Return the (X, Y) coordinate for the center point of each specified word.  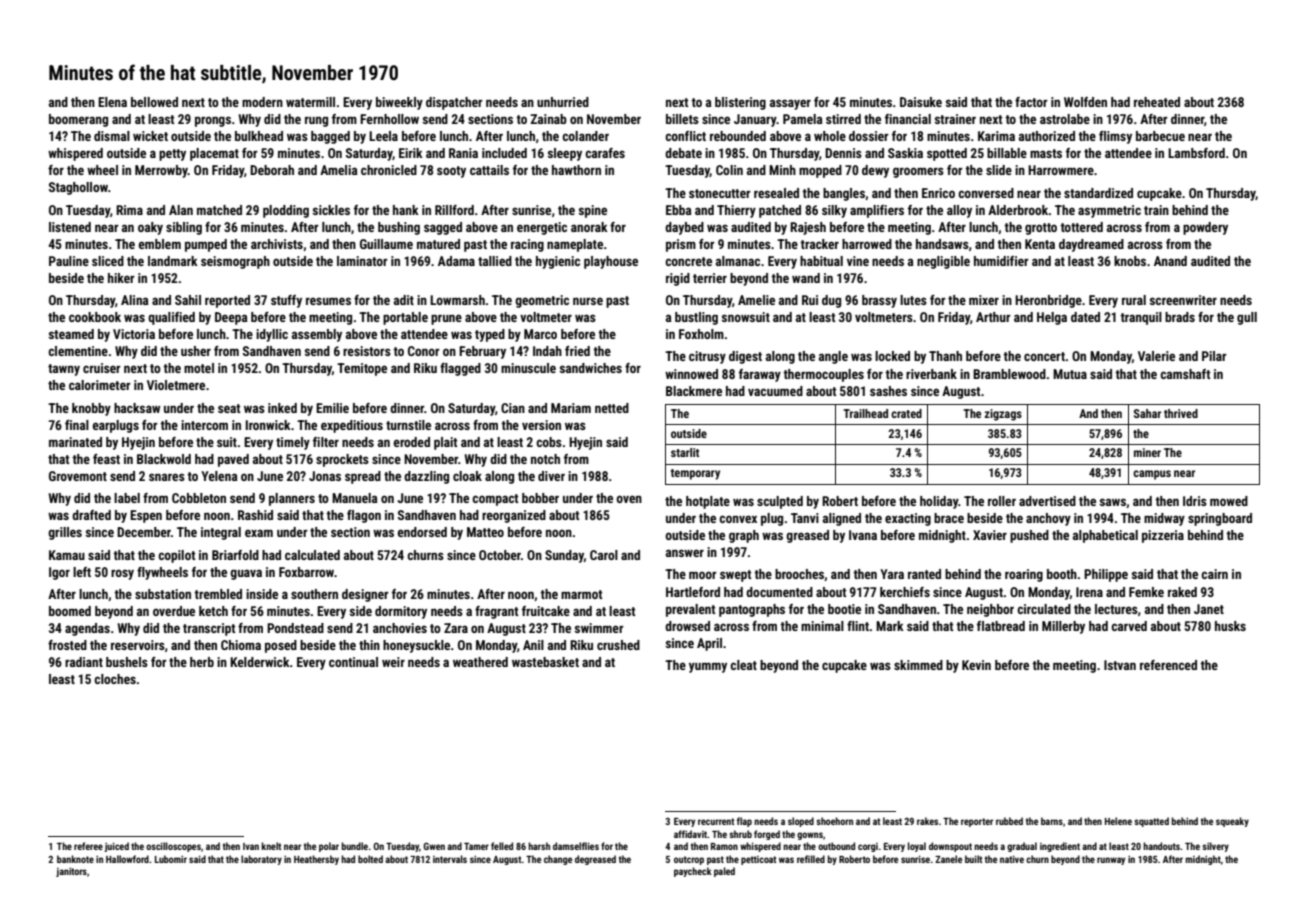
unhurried (563, 102)
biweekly (399, 103)
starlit (685, 452)
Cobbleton (199, 498)
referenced (1168, 665)
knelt (271, 846)
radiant (84, 662)
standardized (1098, 193)
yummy (708, 667)
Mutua (1070, 374)
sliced (108, 261)
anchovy (1048, 519)
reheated (1157, 102)
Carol (604, 555)
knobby (91, 409)
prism (681, 245)
